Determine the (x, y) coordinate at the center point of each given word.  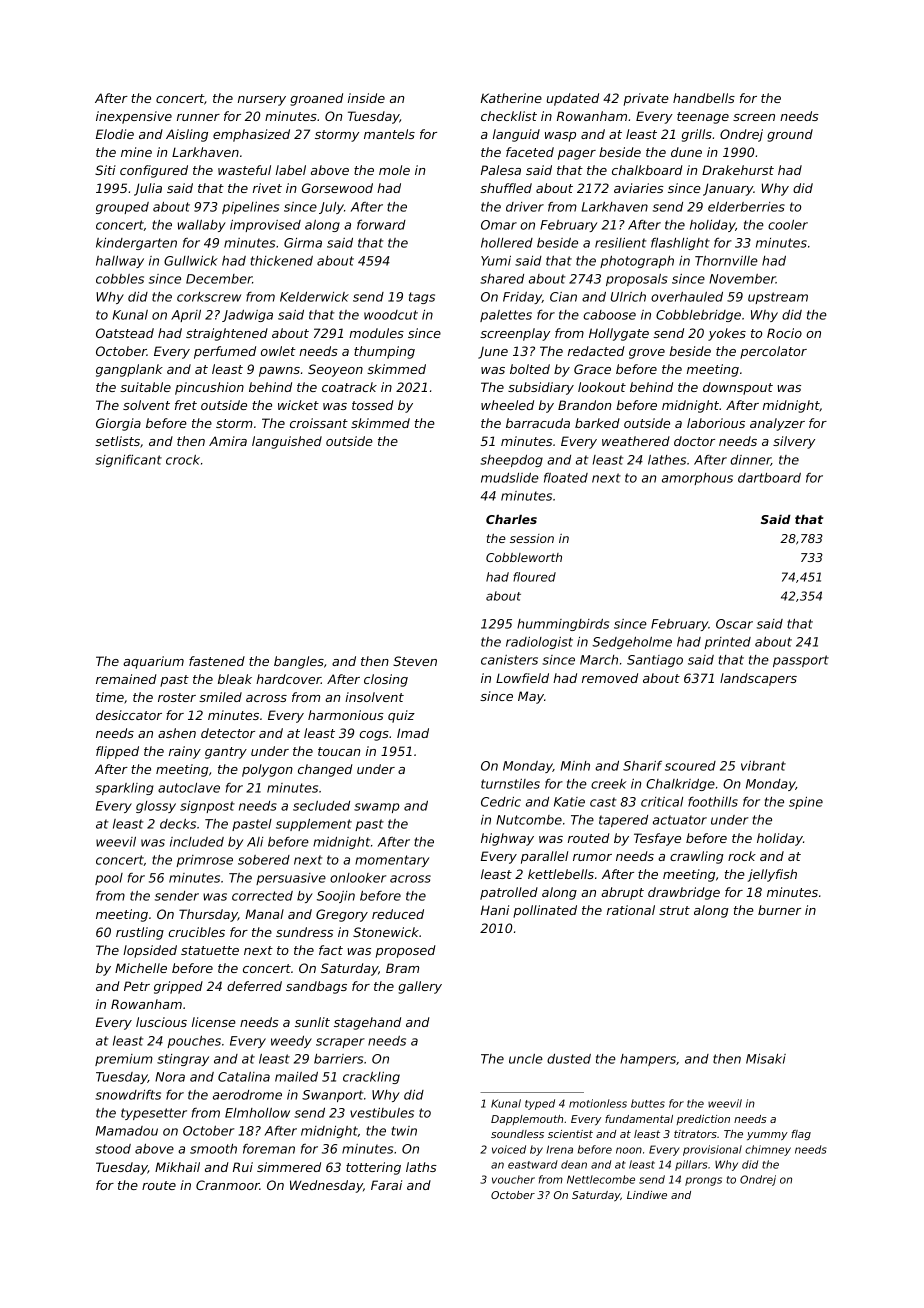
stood (113, 1149)
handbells (704, 98)
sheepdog (511, 461)
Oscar (734, 624)
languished (287, 442)
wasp (560, 137)
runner (198, 117)
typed (540, 1104)
